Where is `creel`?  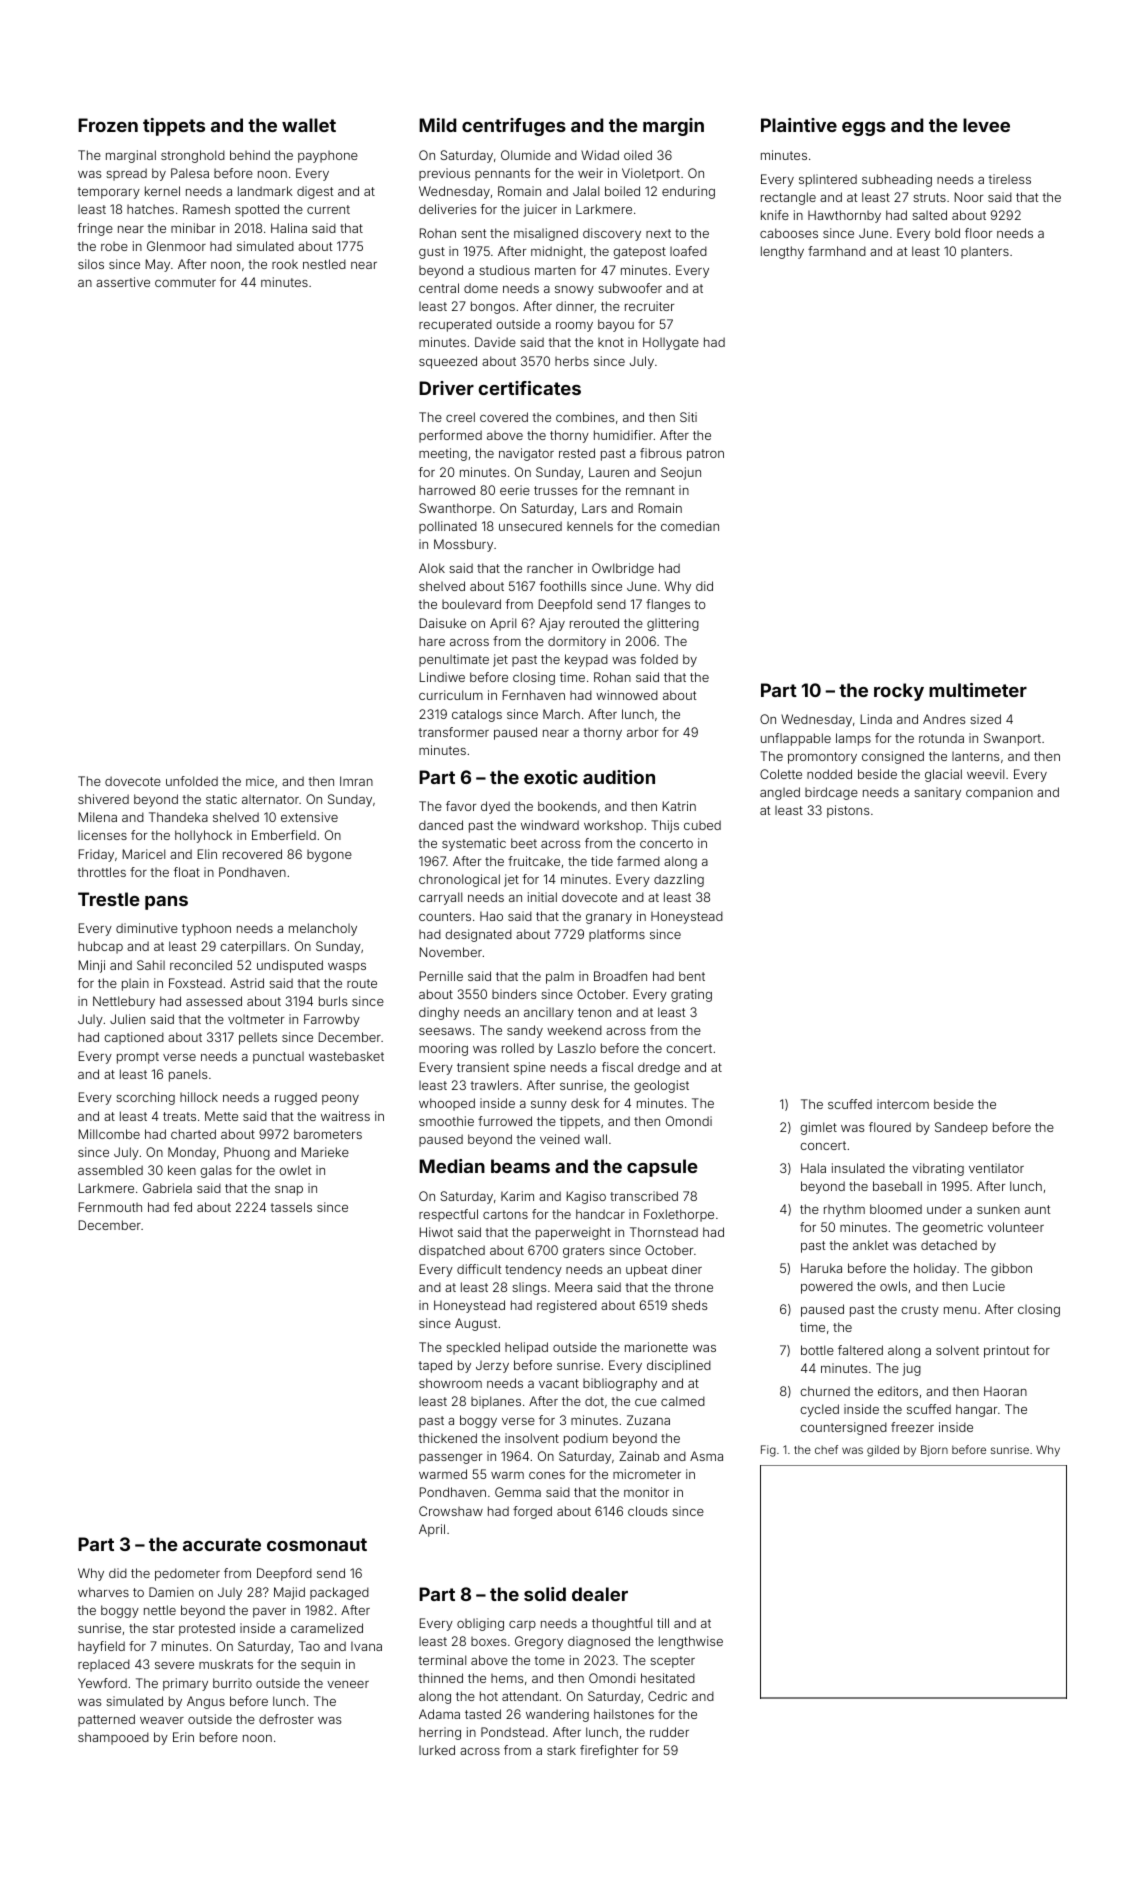 creel is located at coordinates (460, 417).
